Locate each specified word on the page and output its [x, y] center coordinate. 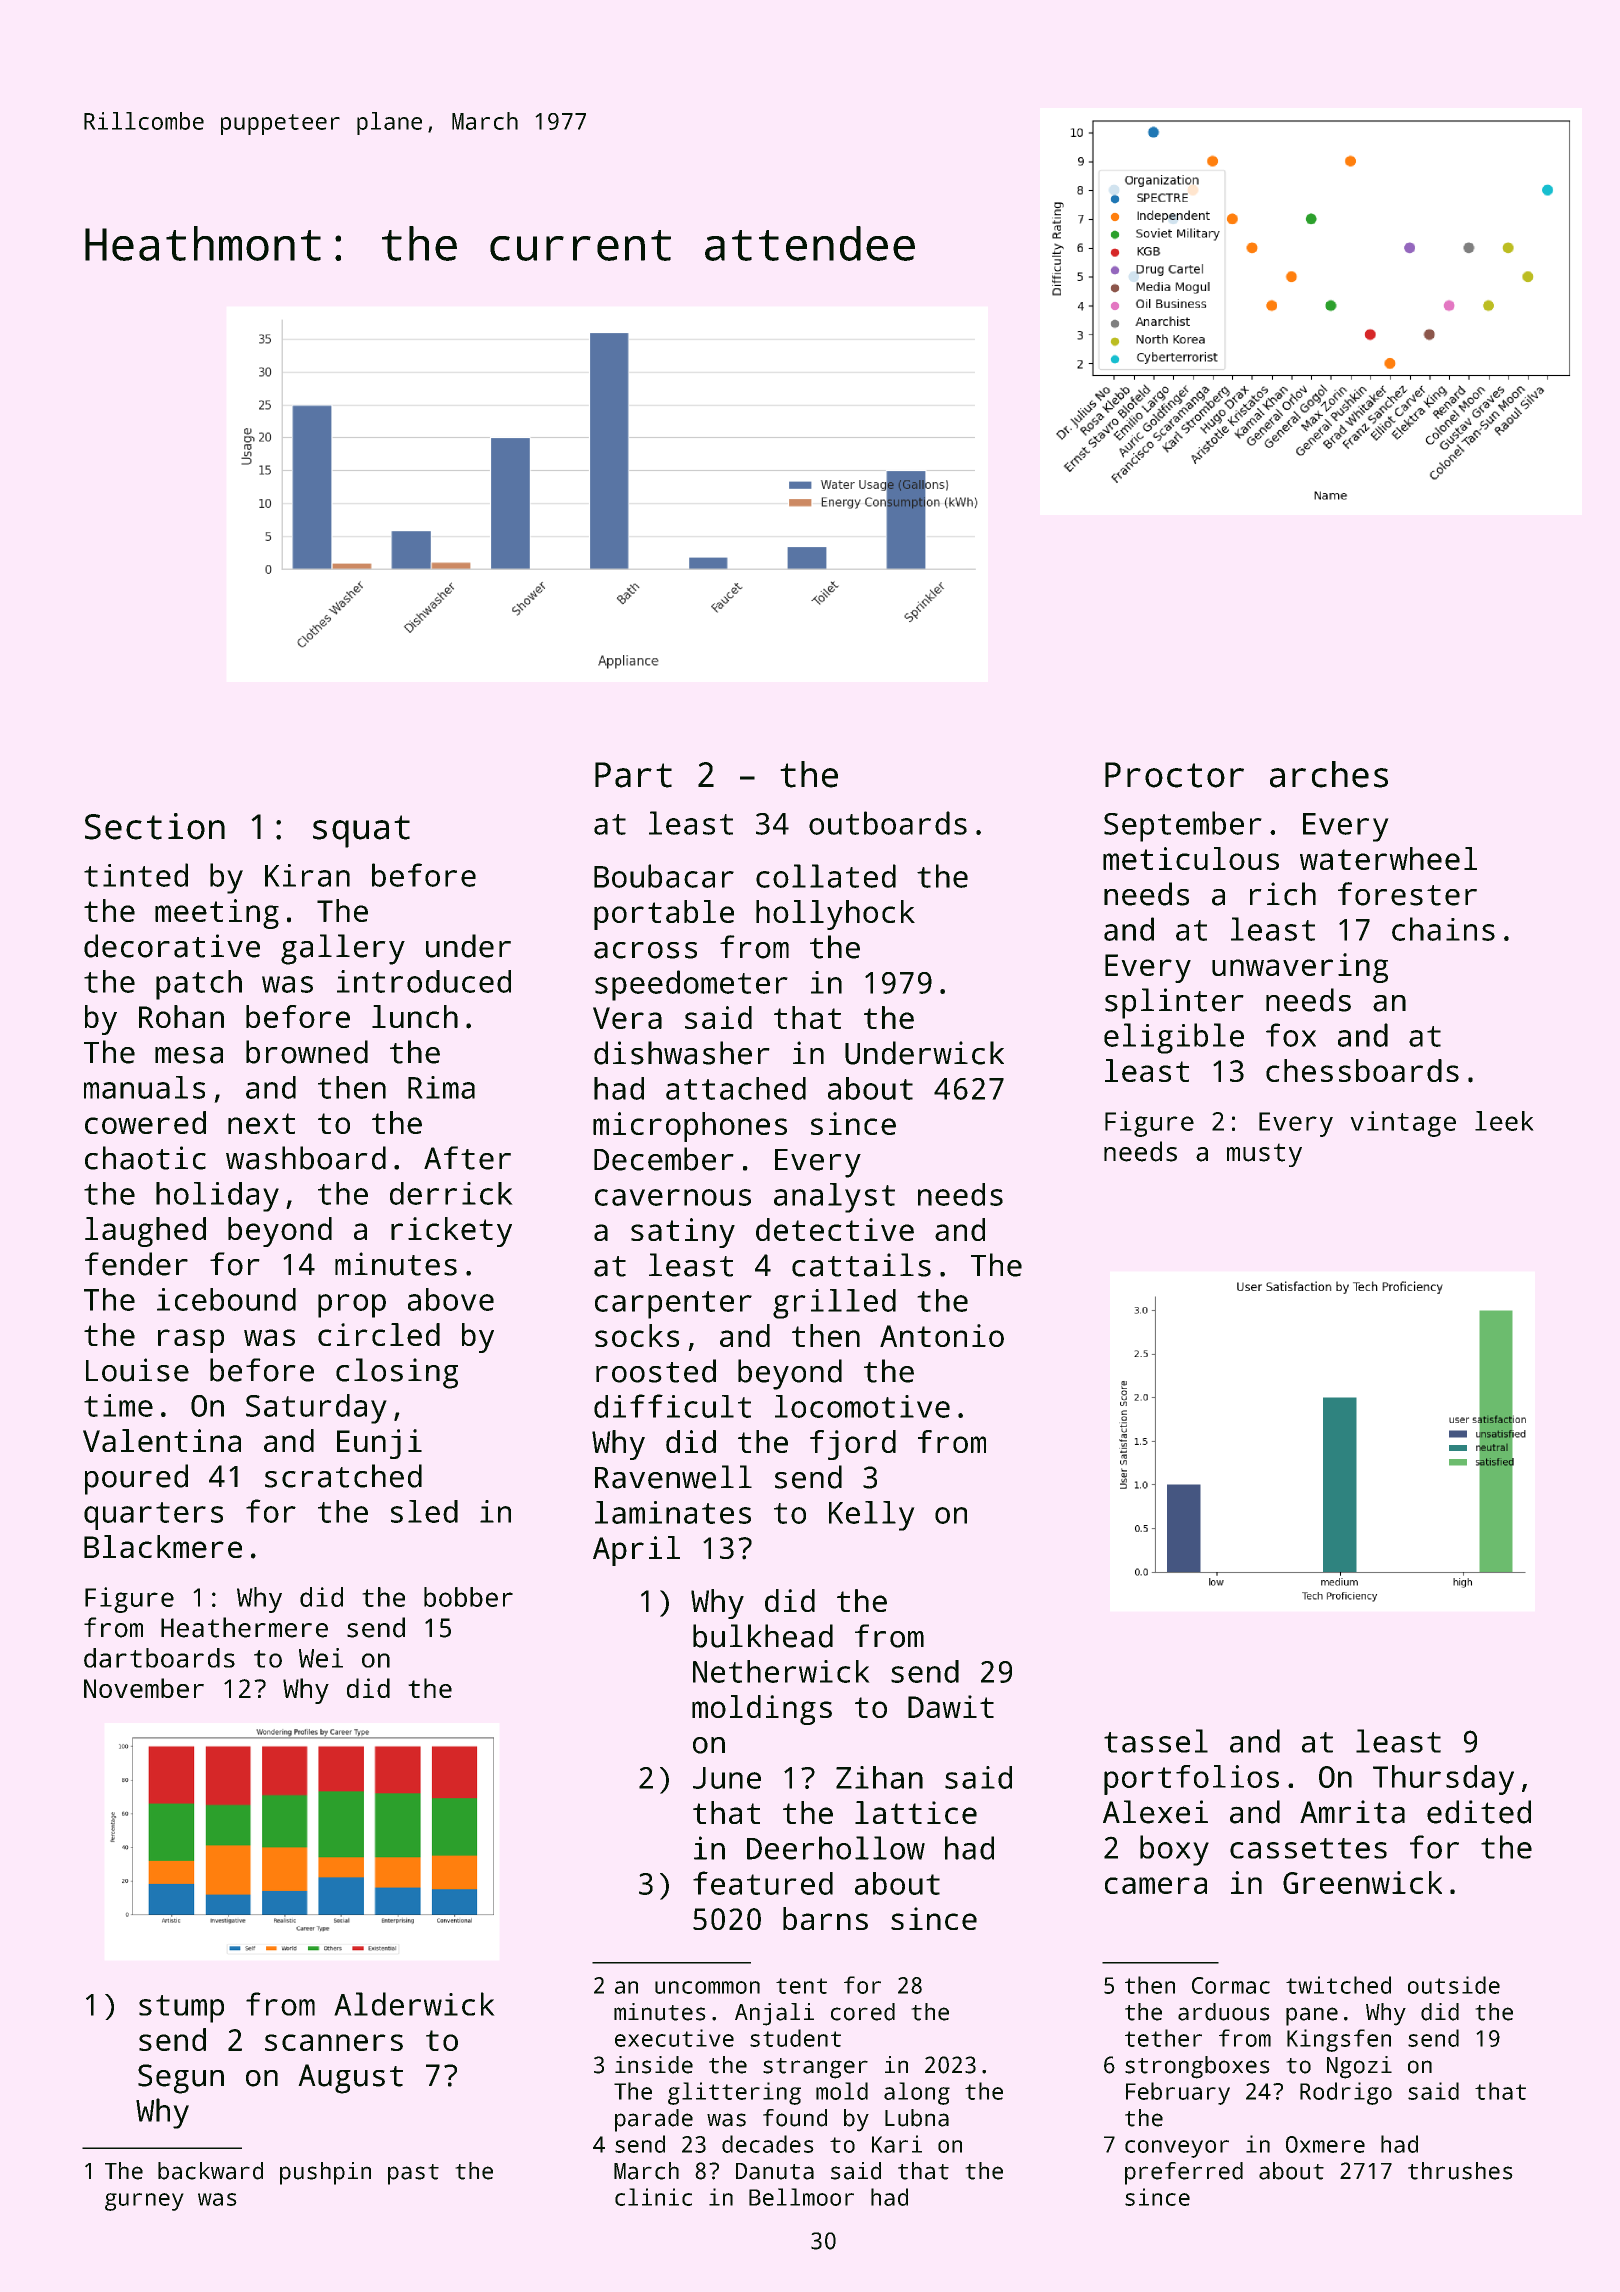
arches [1329, 774]
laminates [673, 1512]
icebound [226, 1299]
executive [674, 2038]
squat [361, 831]
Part [633, 775]
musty [1264, 1155]
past [413, 2174]
